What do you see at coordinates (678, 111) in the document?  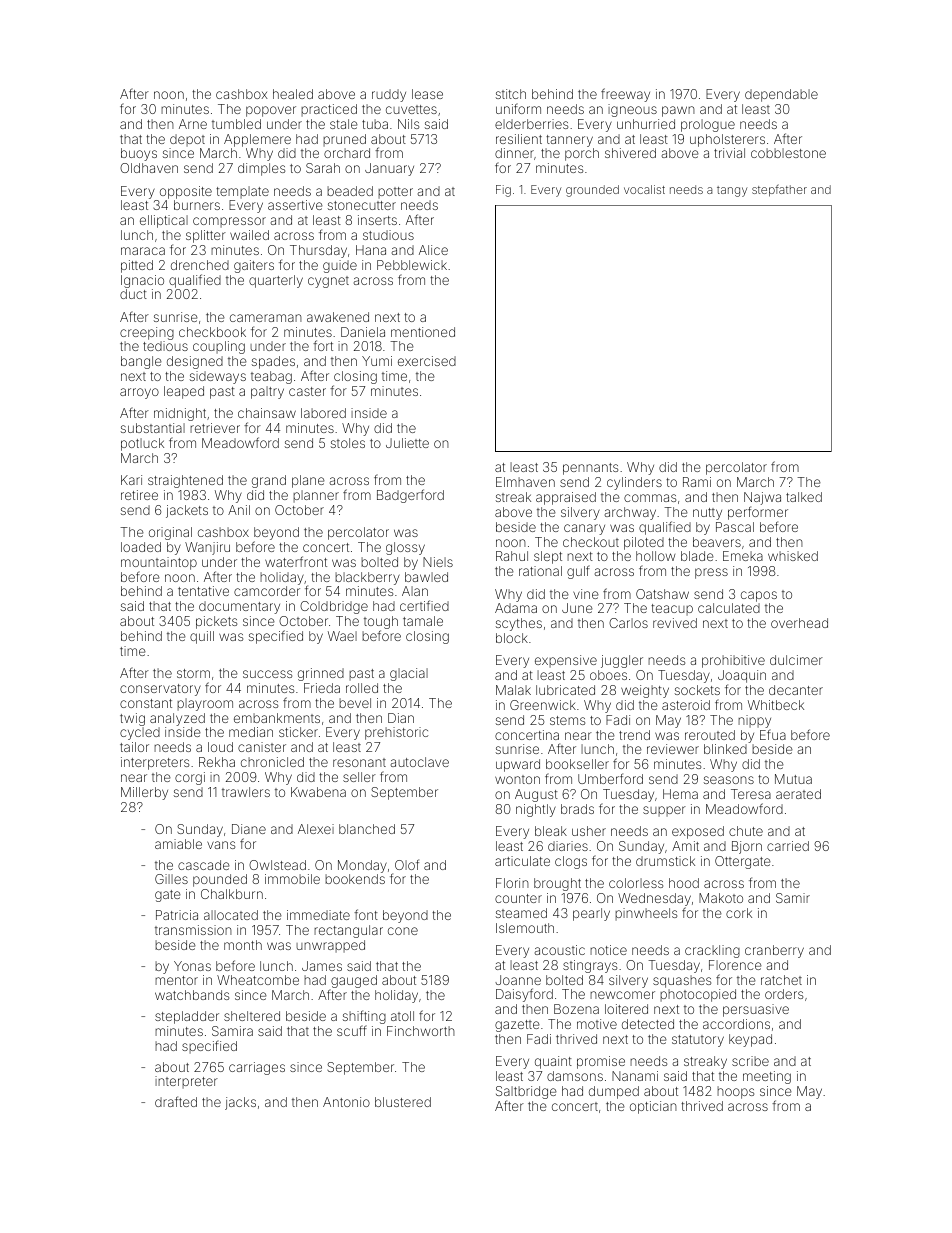 I see `pawn` at bounding box center [678, 111].
